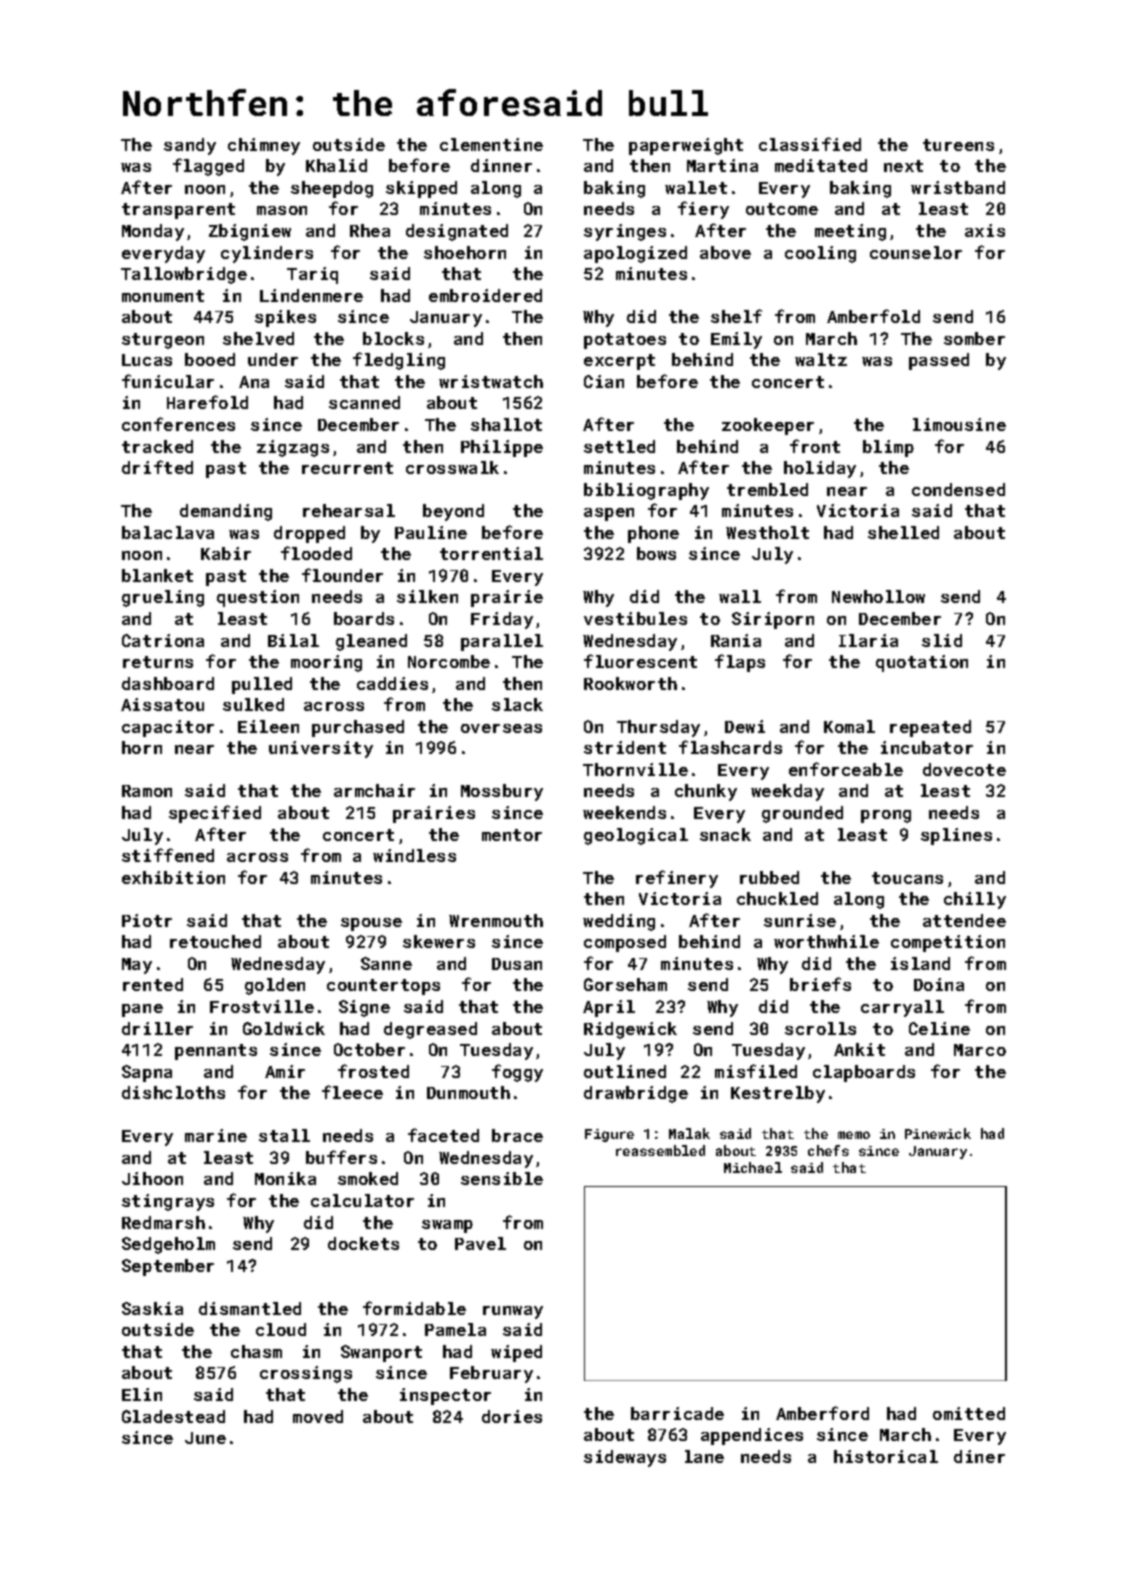  I want to click on shelled, so click(903, 532).
